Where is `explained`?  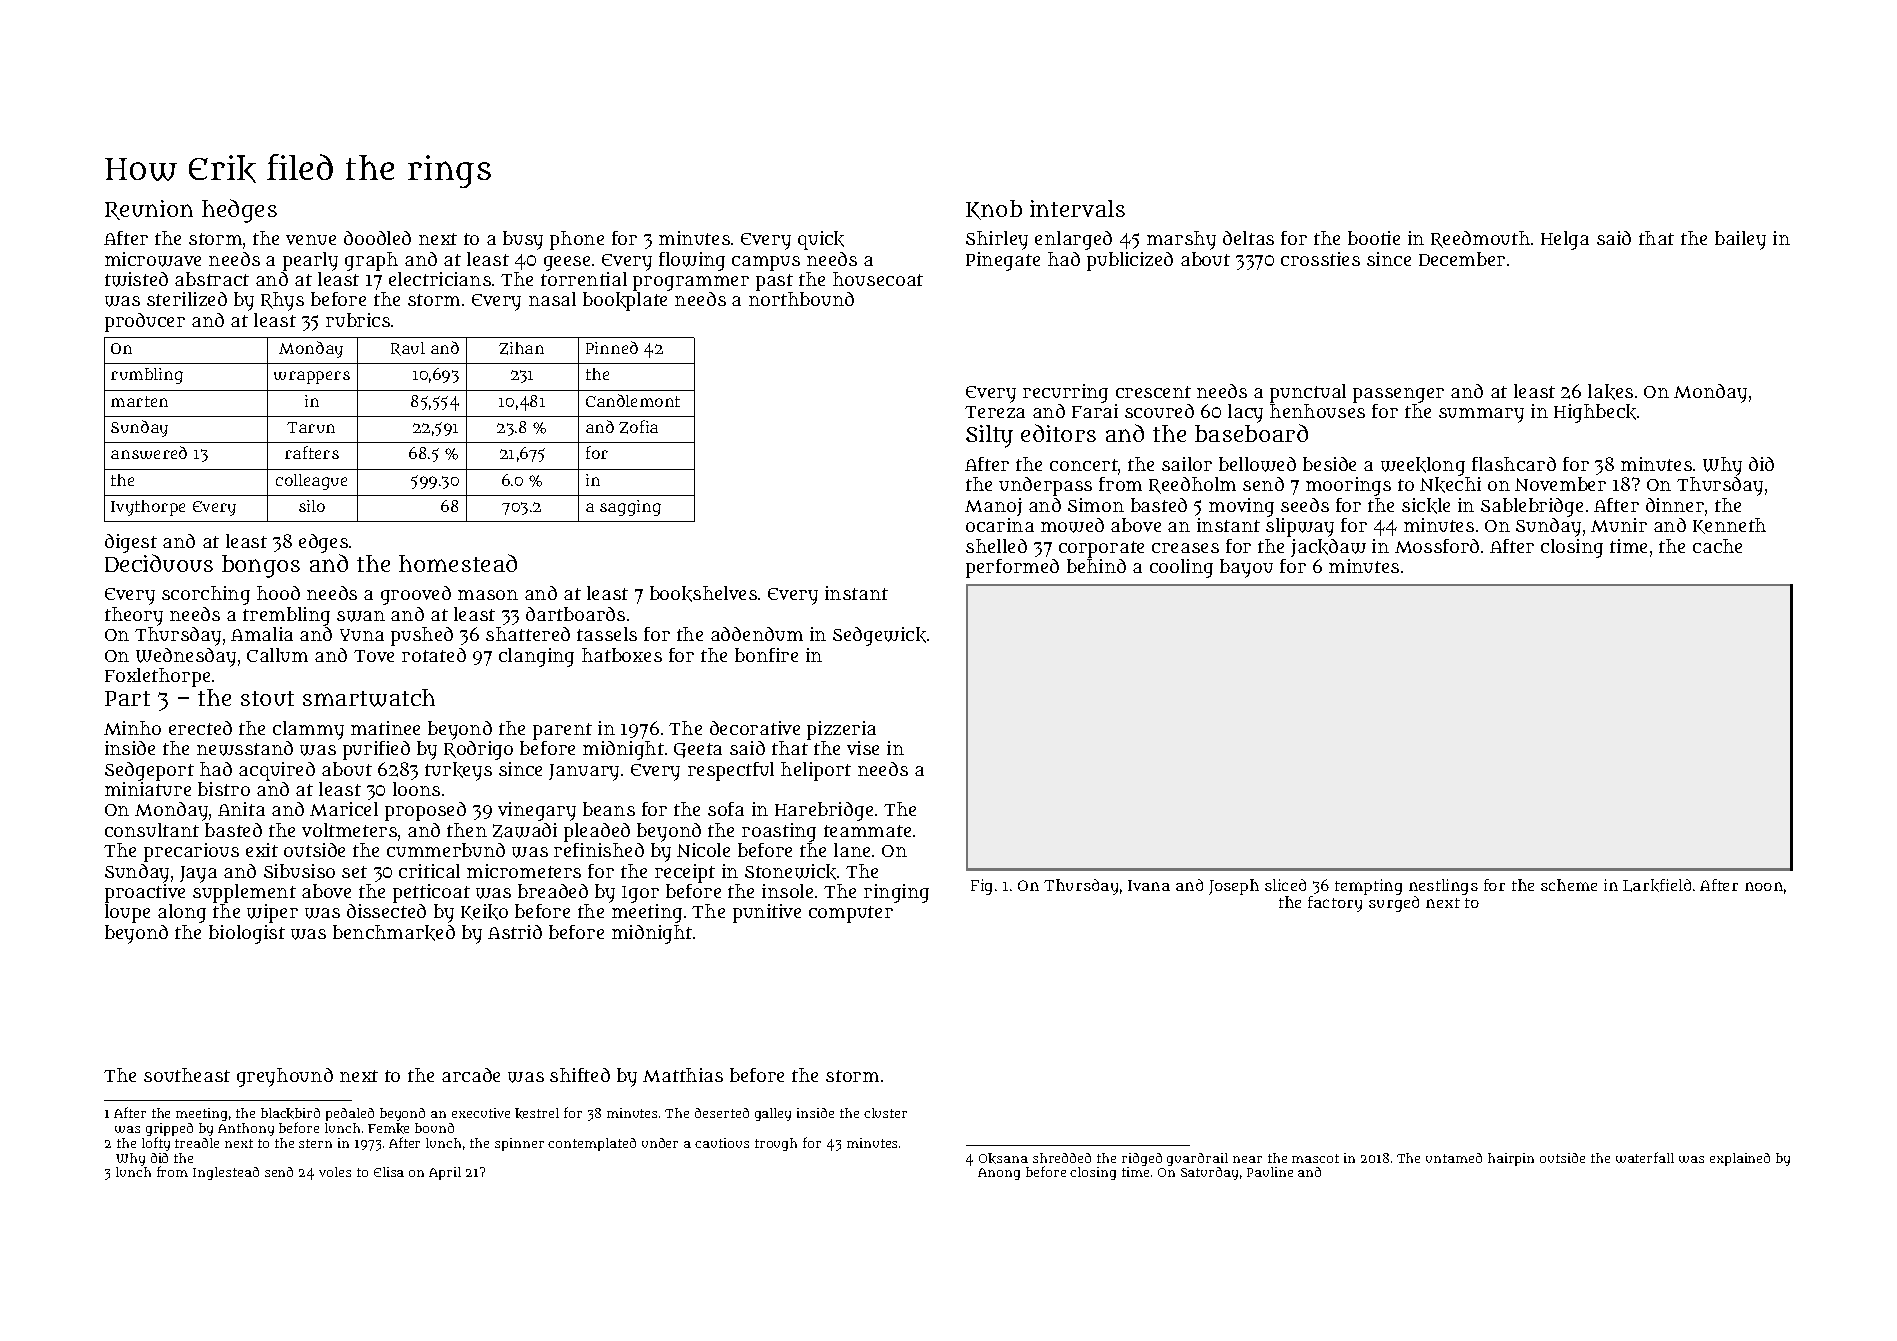 explained is located at coordinates (1740, 1159).
